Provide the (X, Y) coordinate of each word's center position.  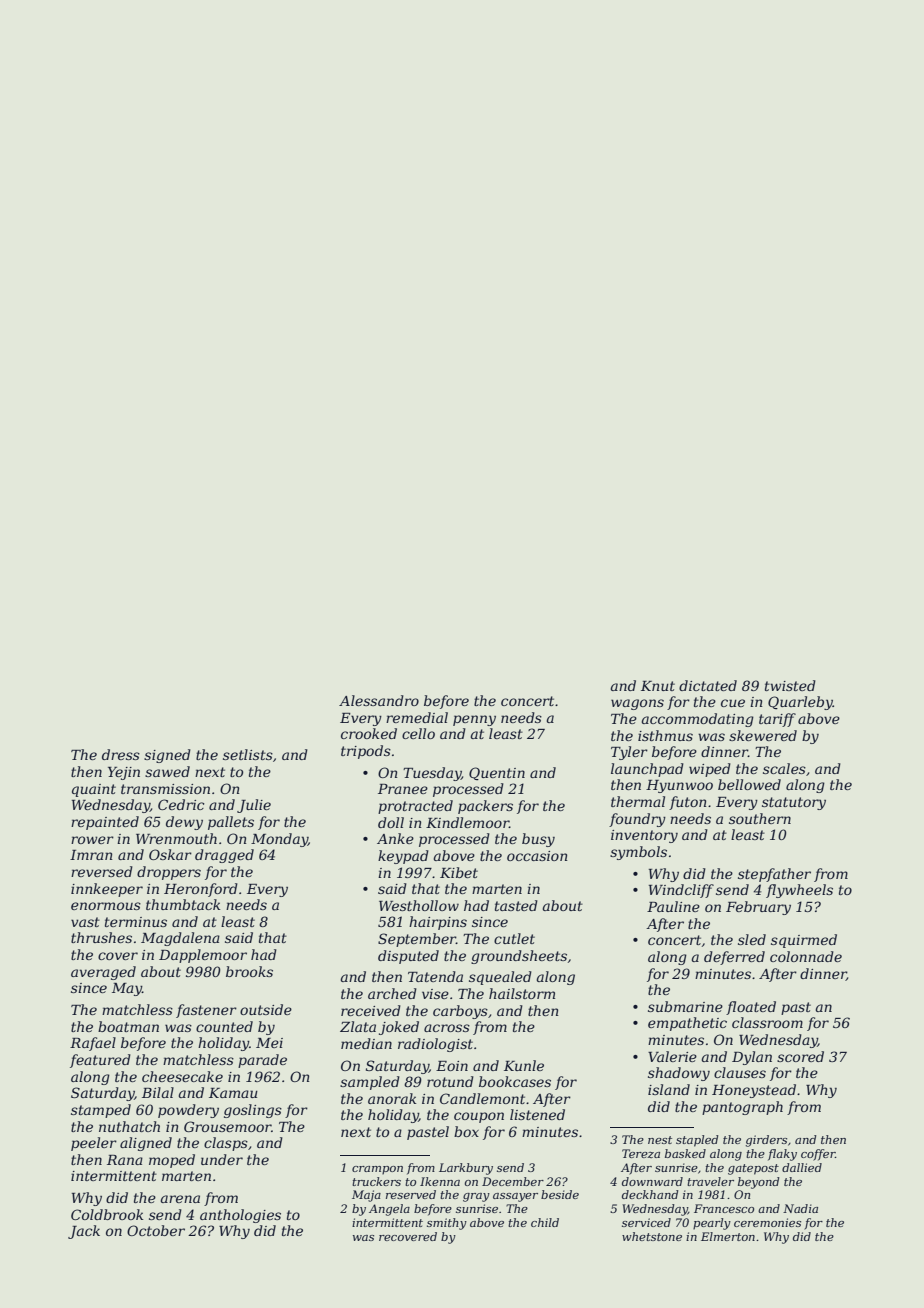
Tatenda (435, 976)
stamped (101, 1111)
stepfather (774, 875)
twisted (790, 685)
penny (474, 720)
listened (537, 1114)
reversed (102, 871)
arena (180, 1199)
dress (121, 754)
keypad (403, 857)
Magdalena (180, 939)
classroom (767, 1022)
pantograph (742, 1108)
